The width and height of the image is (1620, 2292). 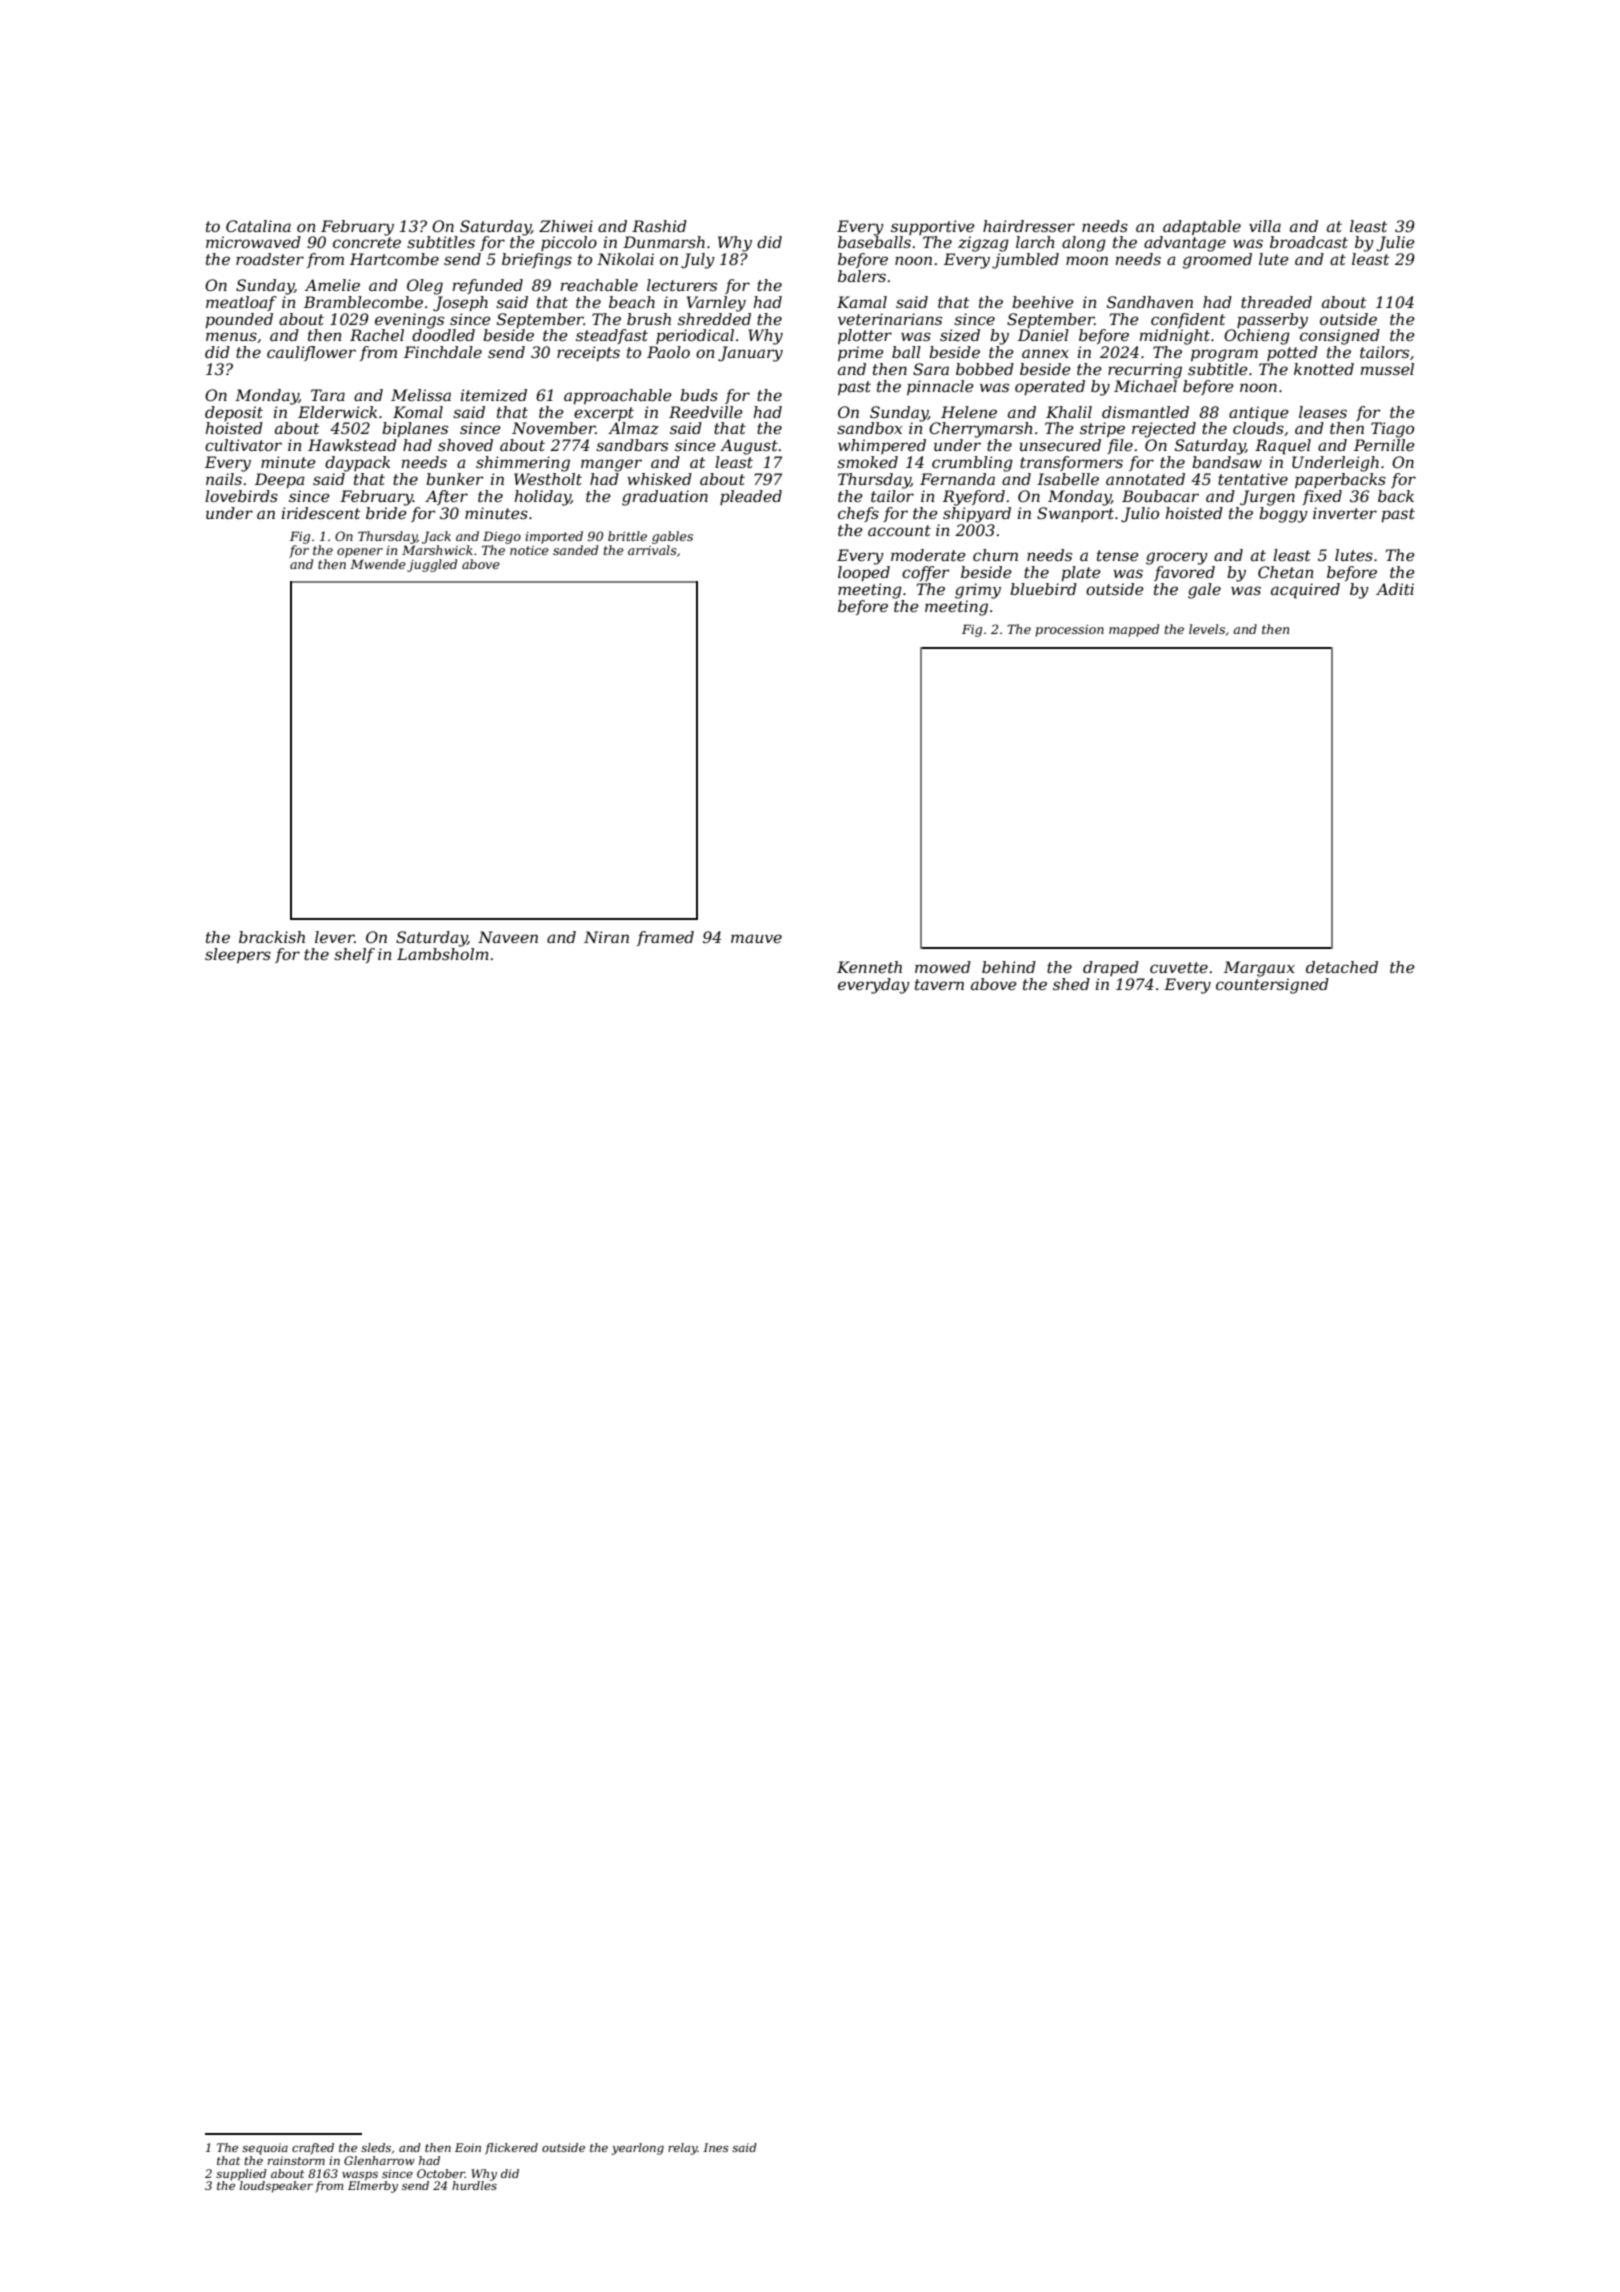 What do you see at coordinates (716, 2147) in the image?
I see `Ines` at bounding box center [716, 2147].
